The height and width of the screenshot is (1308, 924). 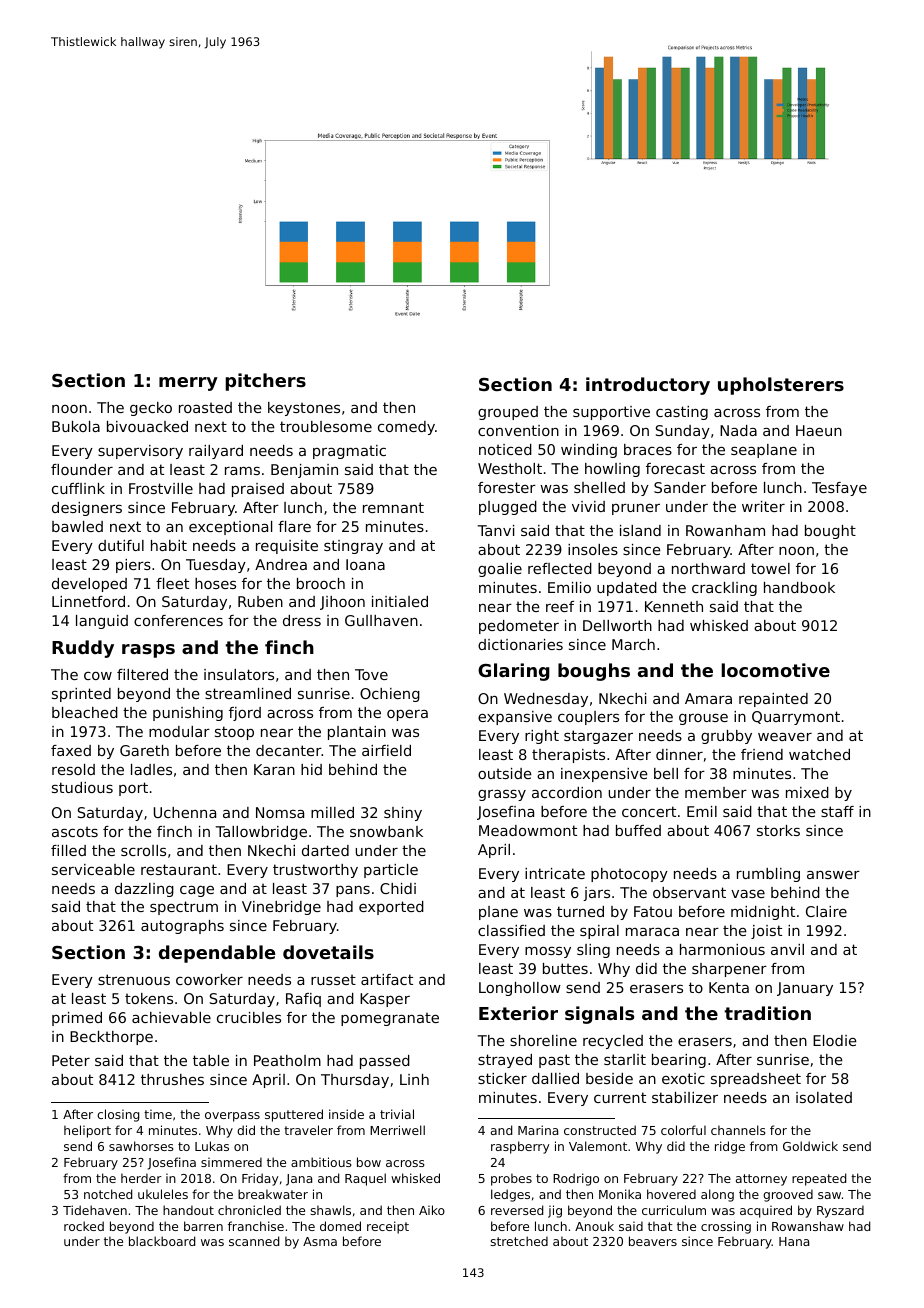 I want to click on airfield, so click(x=386, y=750).
